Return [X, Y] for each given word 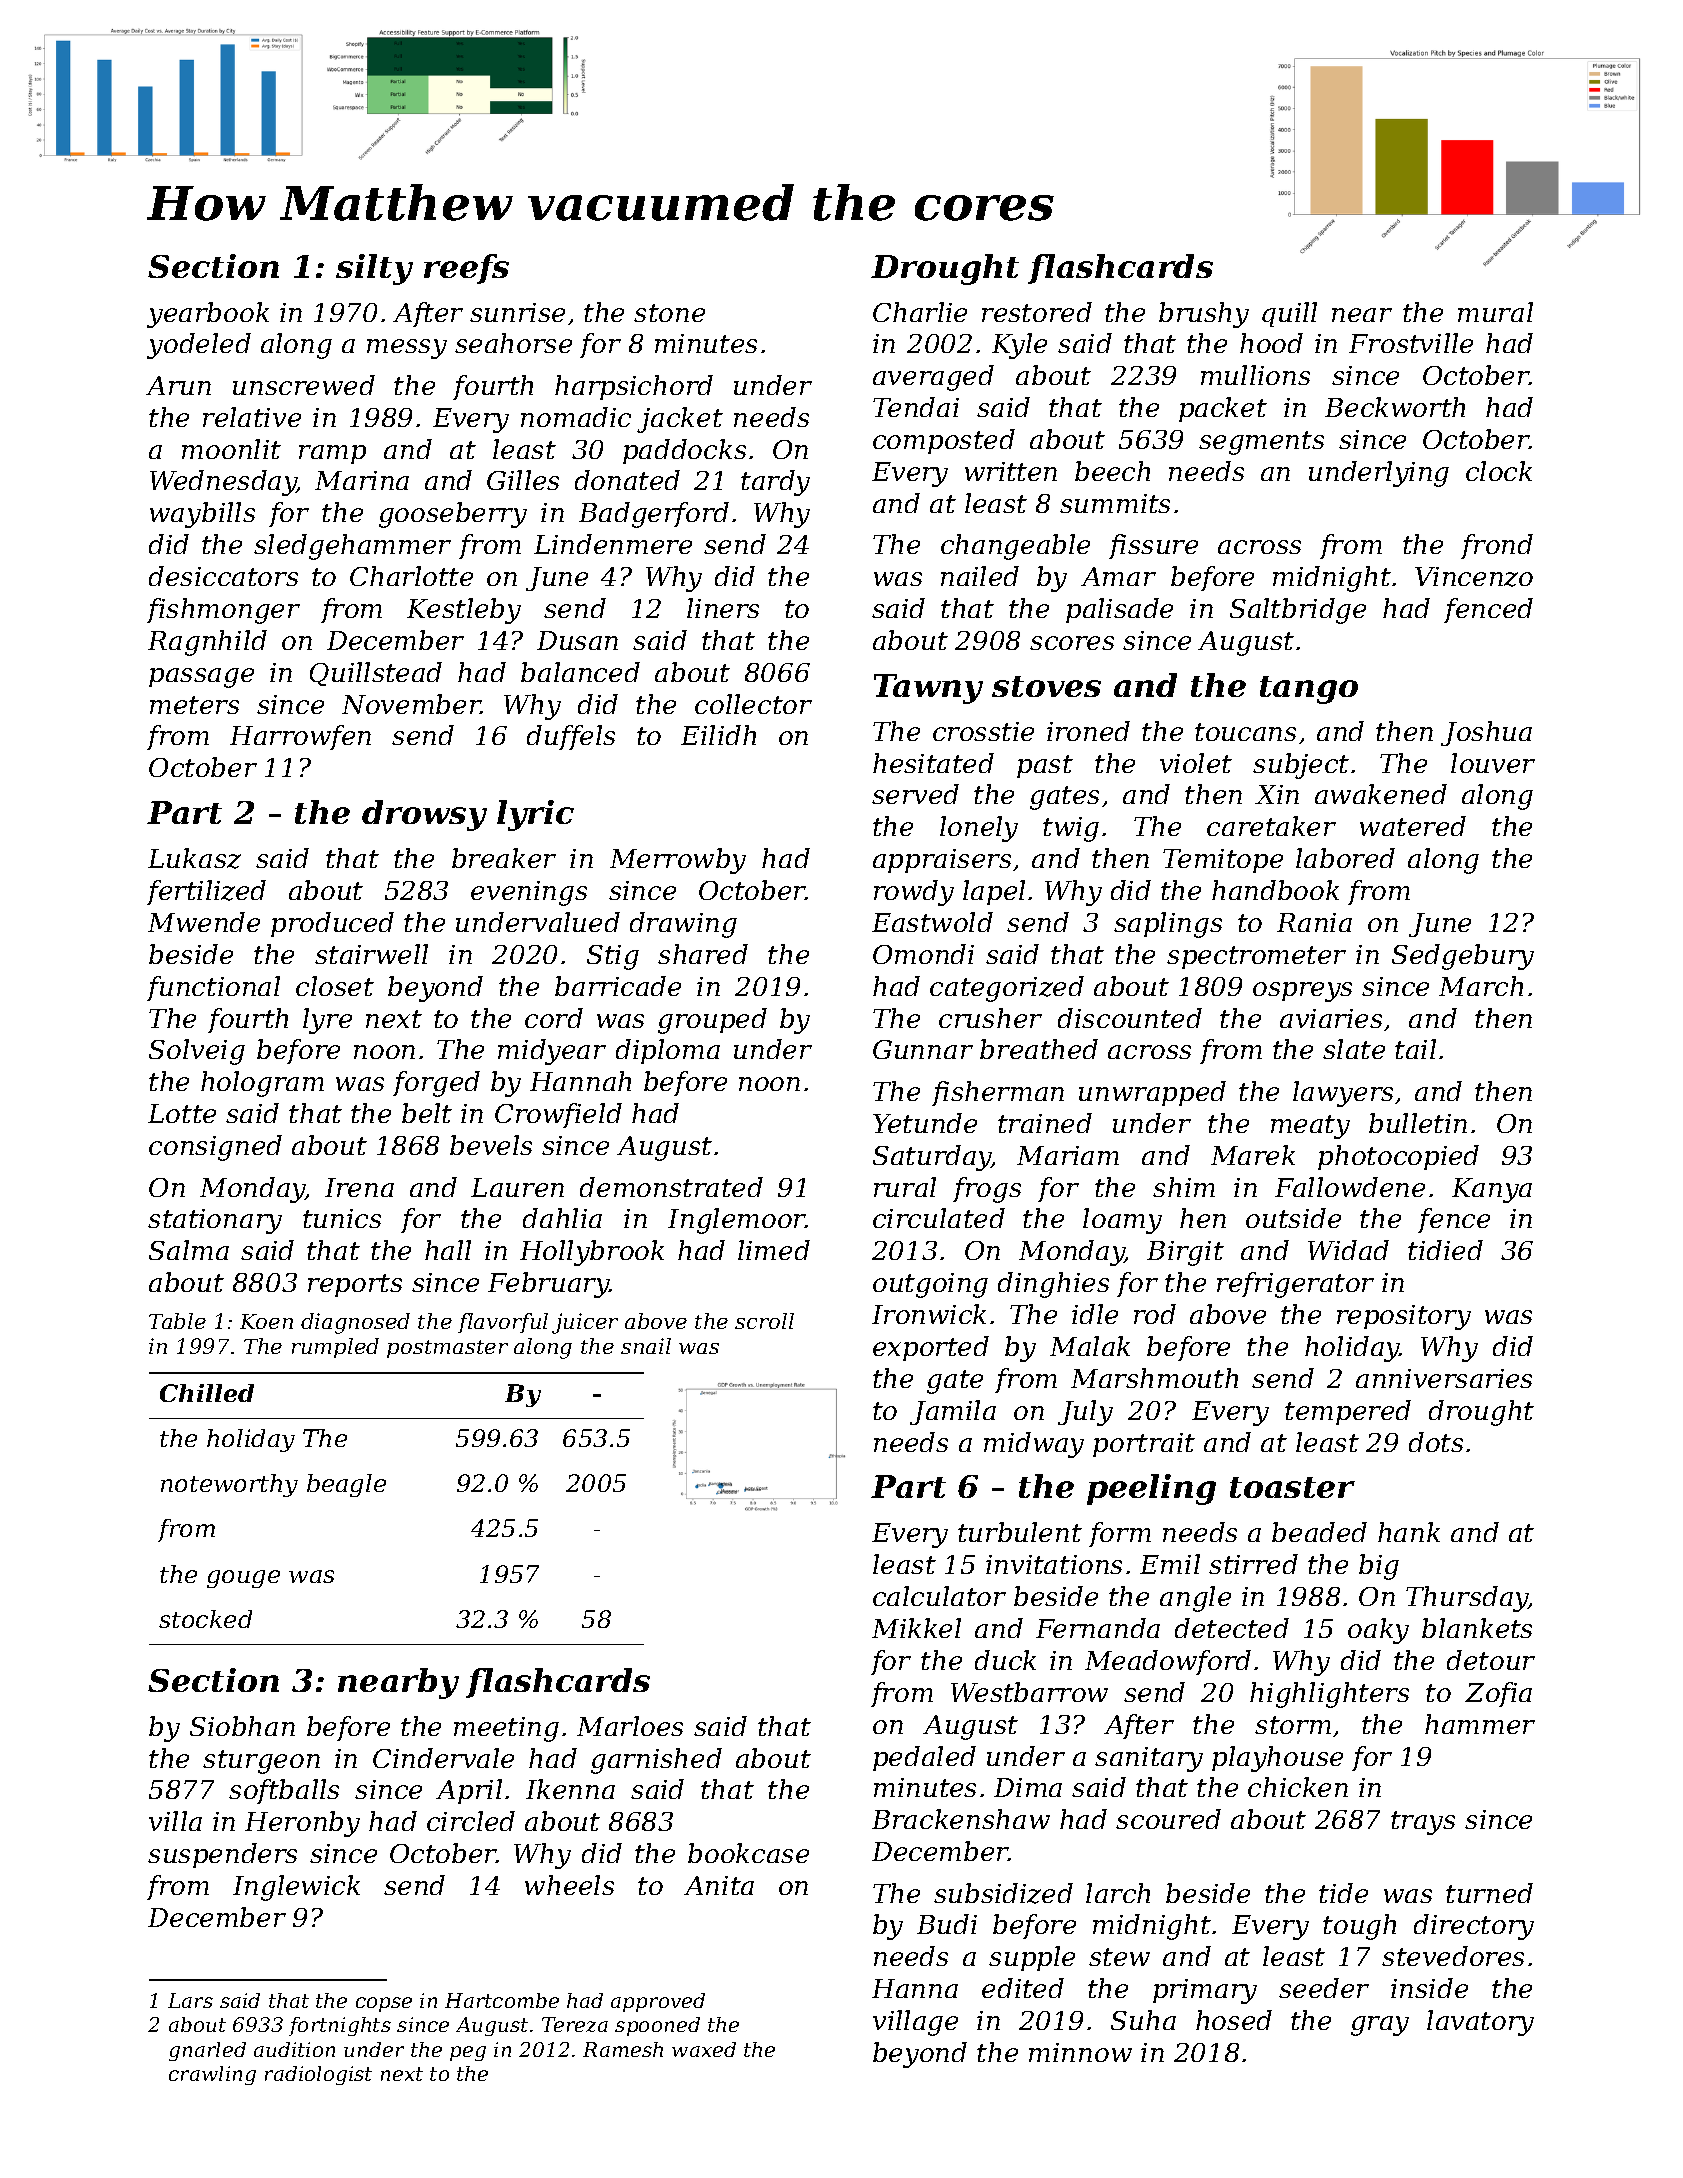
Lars [190, 2000]
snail [646, 1346]
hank [1409, 1532]
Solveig [197, 1052]
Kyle [1019, 346]
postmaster [447, 1349]
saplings [1168, 925]
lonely [979, 829]
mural [1495, 312]
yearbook [208, 315]
